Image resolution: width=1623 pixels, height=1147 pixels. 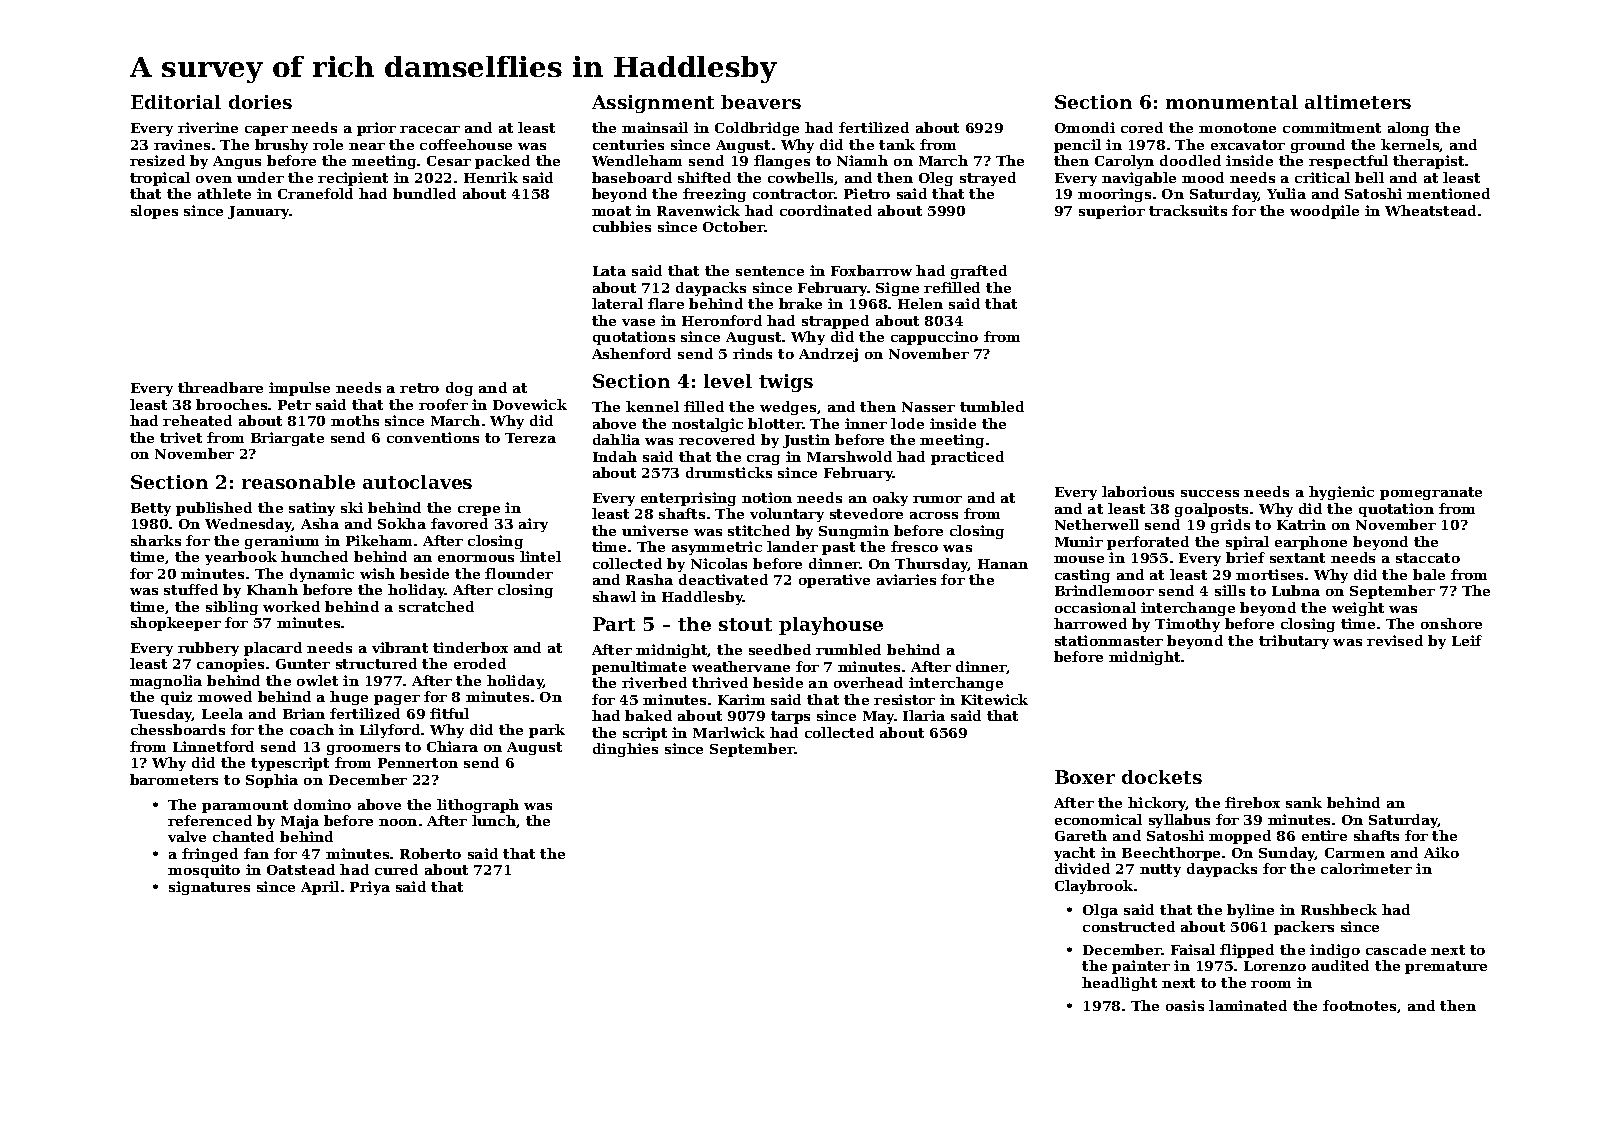 What do you see at coordinates (1428, 558) in the page?
I see `staccato` at bounding box center [1428, 558].
